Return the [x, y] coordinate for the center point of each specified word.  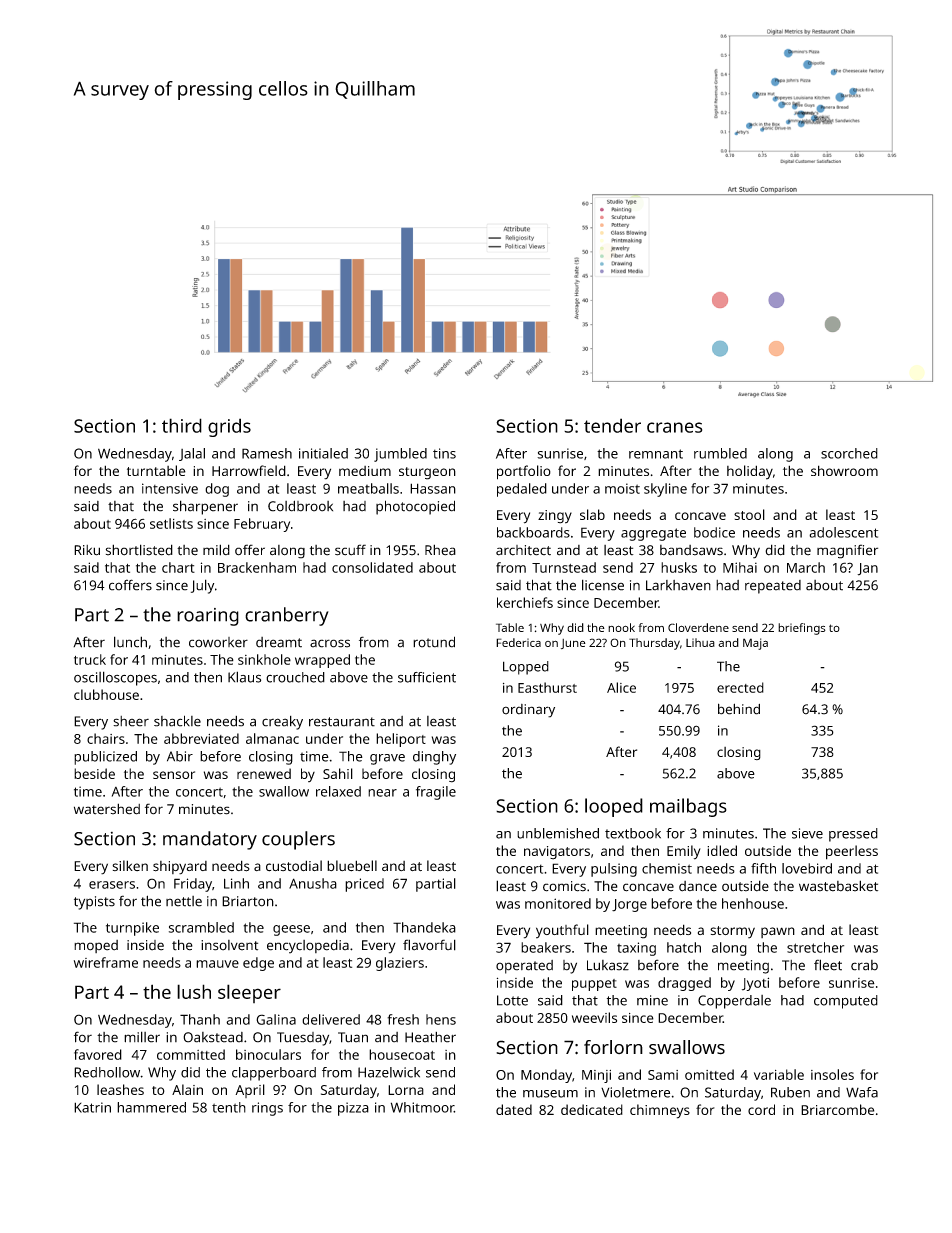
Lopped [526, 668]
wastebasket [838, 886]
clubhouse [106, 694]
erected [740, 687]
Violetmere [635, 1092]
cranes [674, 427]
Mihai [740, 567]
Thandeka [424, 927]
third [182, 425]
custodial [294, 866]
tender [612, 425]
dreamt [279, 642]
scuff [350, 550]
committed [191, 1054]
